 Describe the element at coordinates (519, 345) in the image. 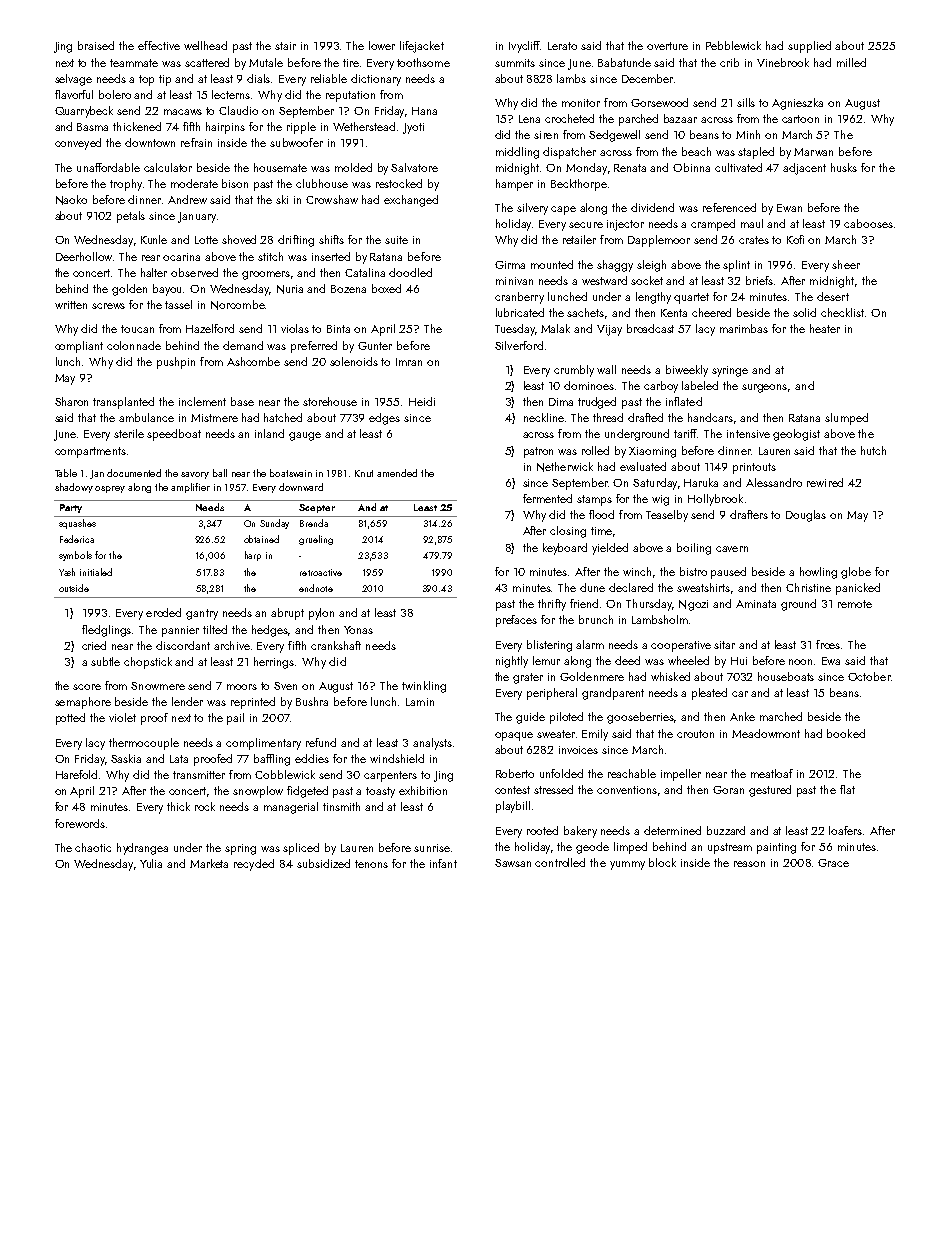

I see `Silverford` at that location.
